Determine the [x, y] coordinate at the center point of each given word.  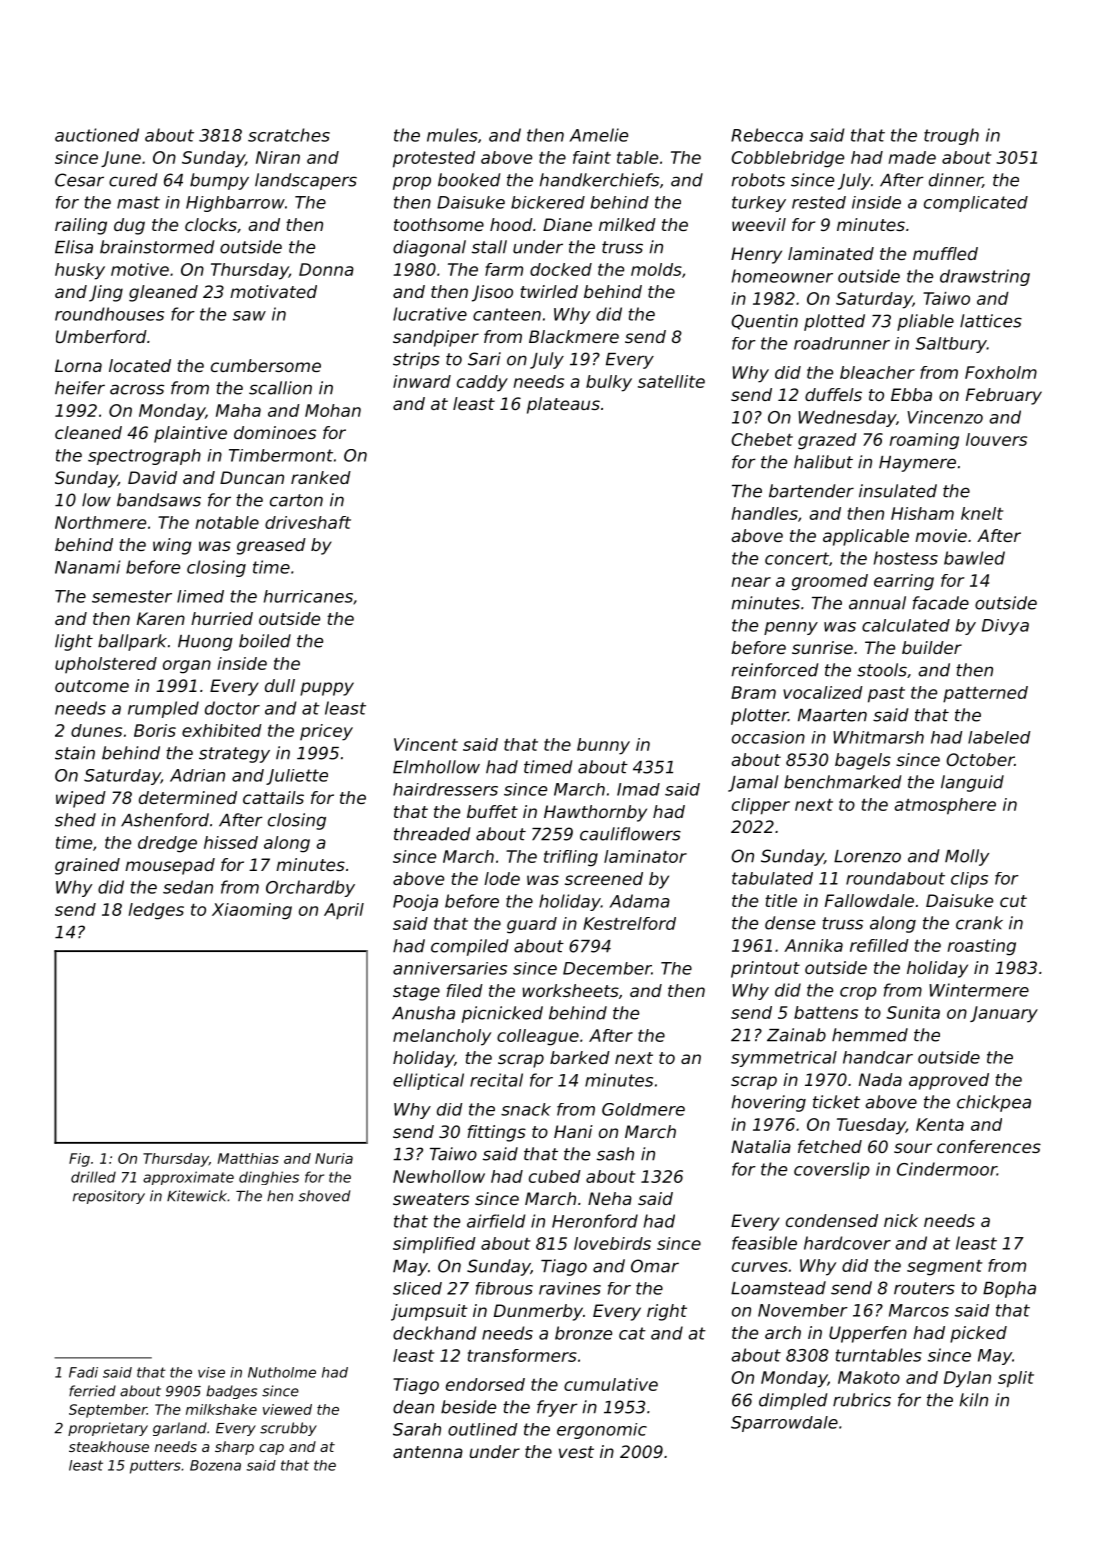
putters [155, 1467]
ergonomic [602, 1431]
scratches [289, 135]
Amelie [598, 135]
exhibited [222, 730]
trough [951, 136]
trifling [571, 858]
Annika [813, 945]
